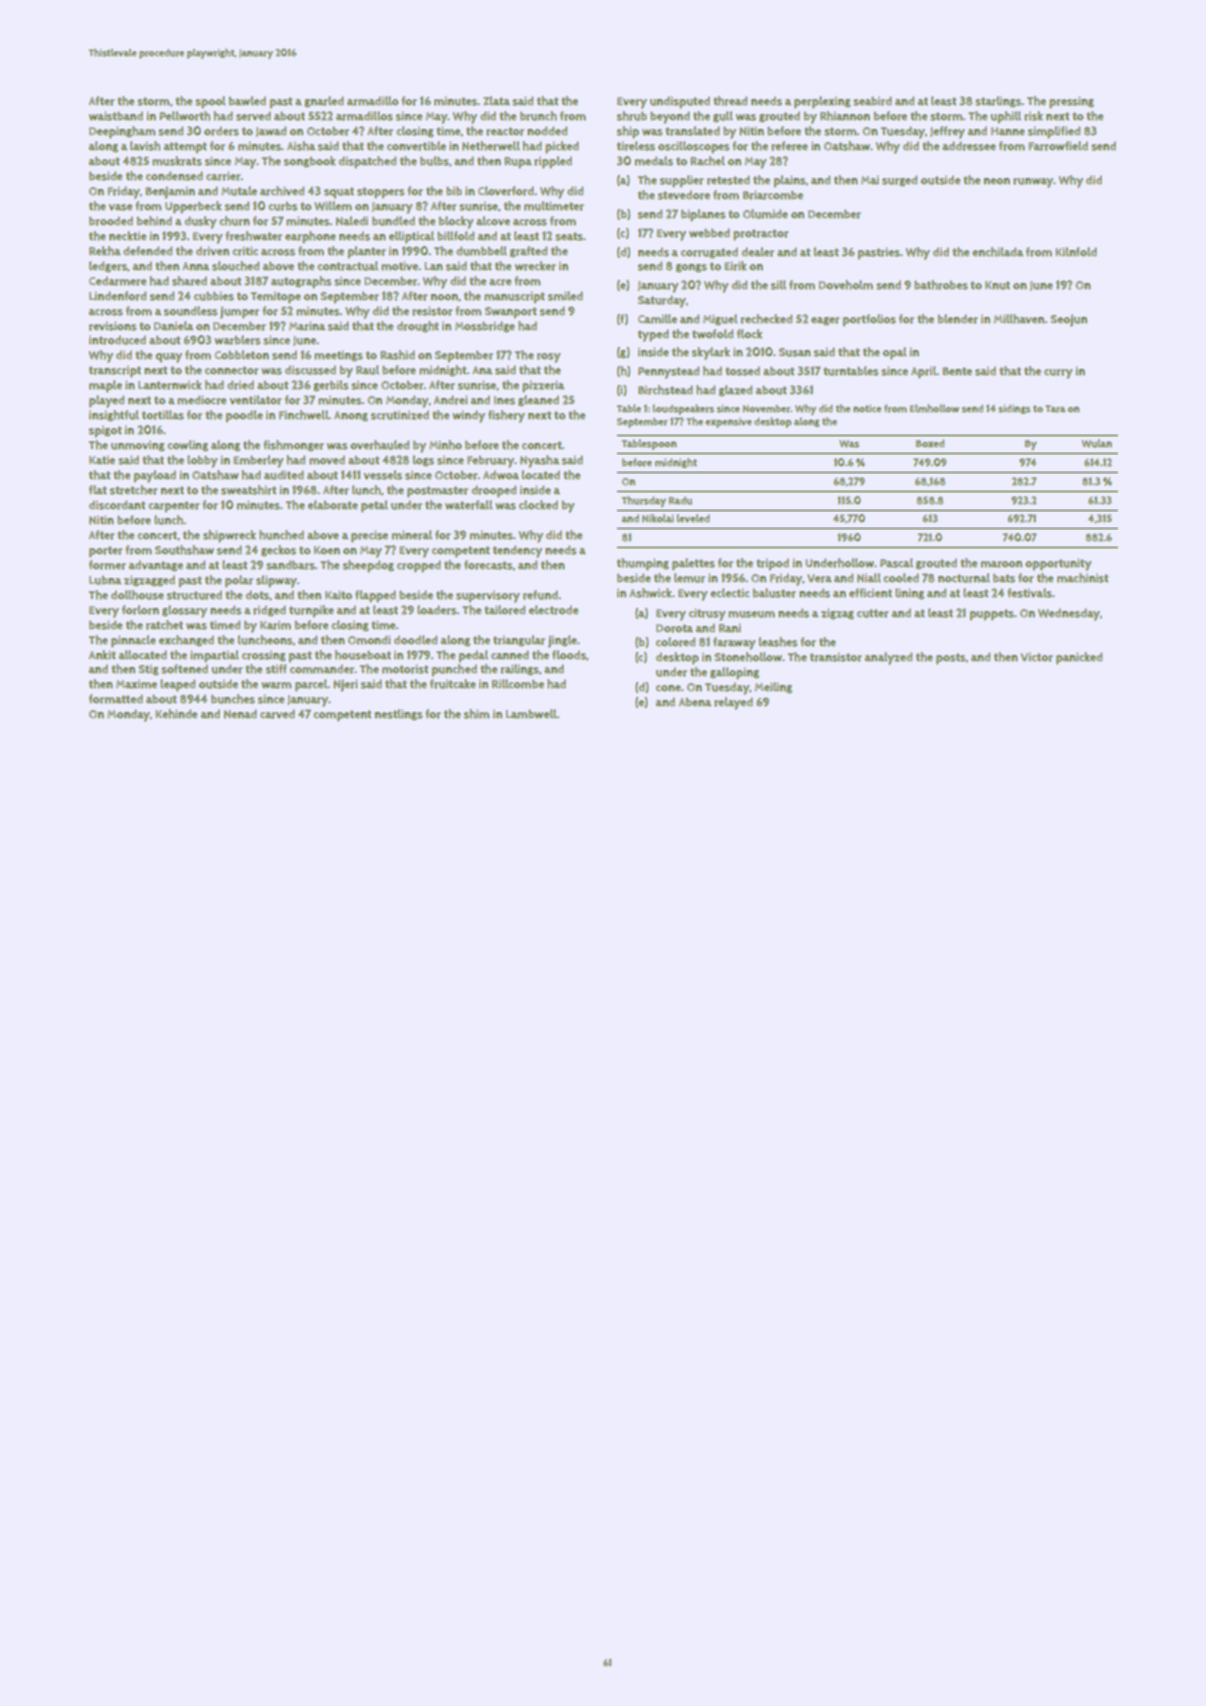 The image size is (1206, 1706). What do you see at coordinates (683, 409) in the page?
I see `loudspeakers` at bounding box center [683, 409].
